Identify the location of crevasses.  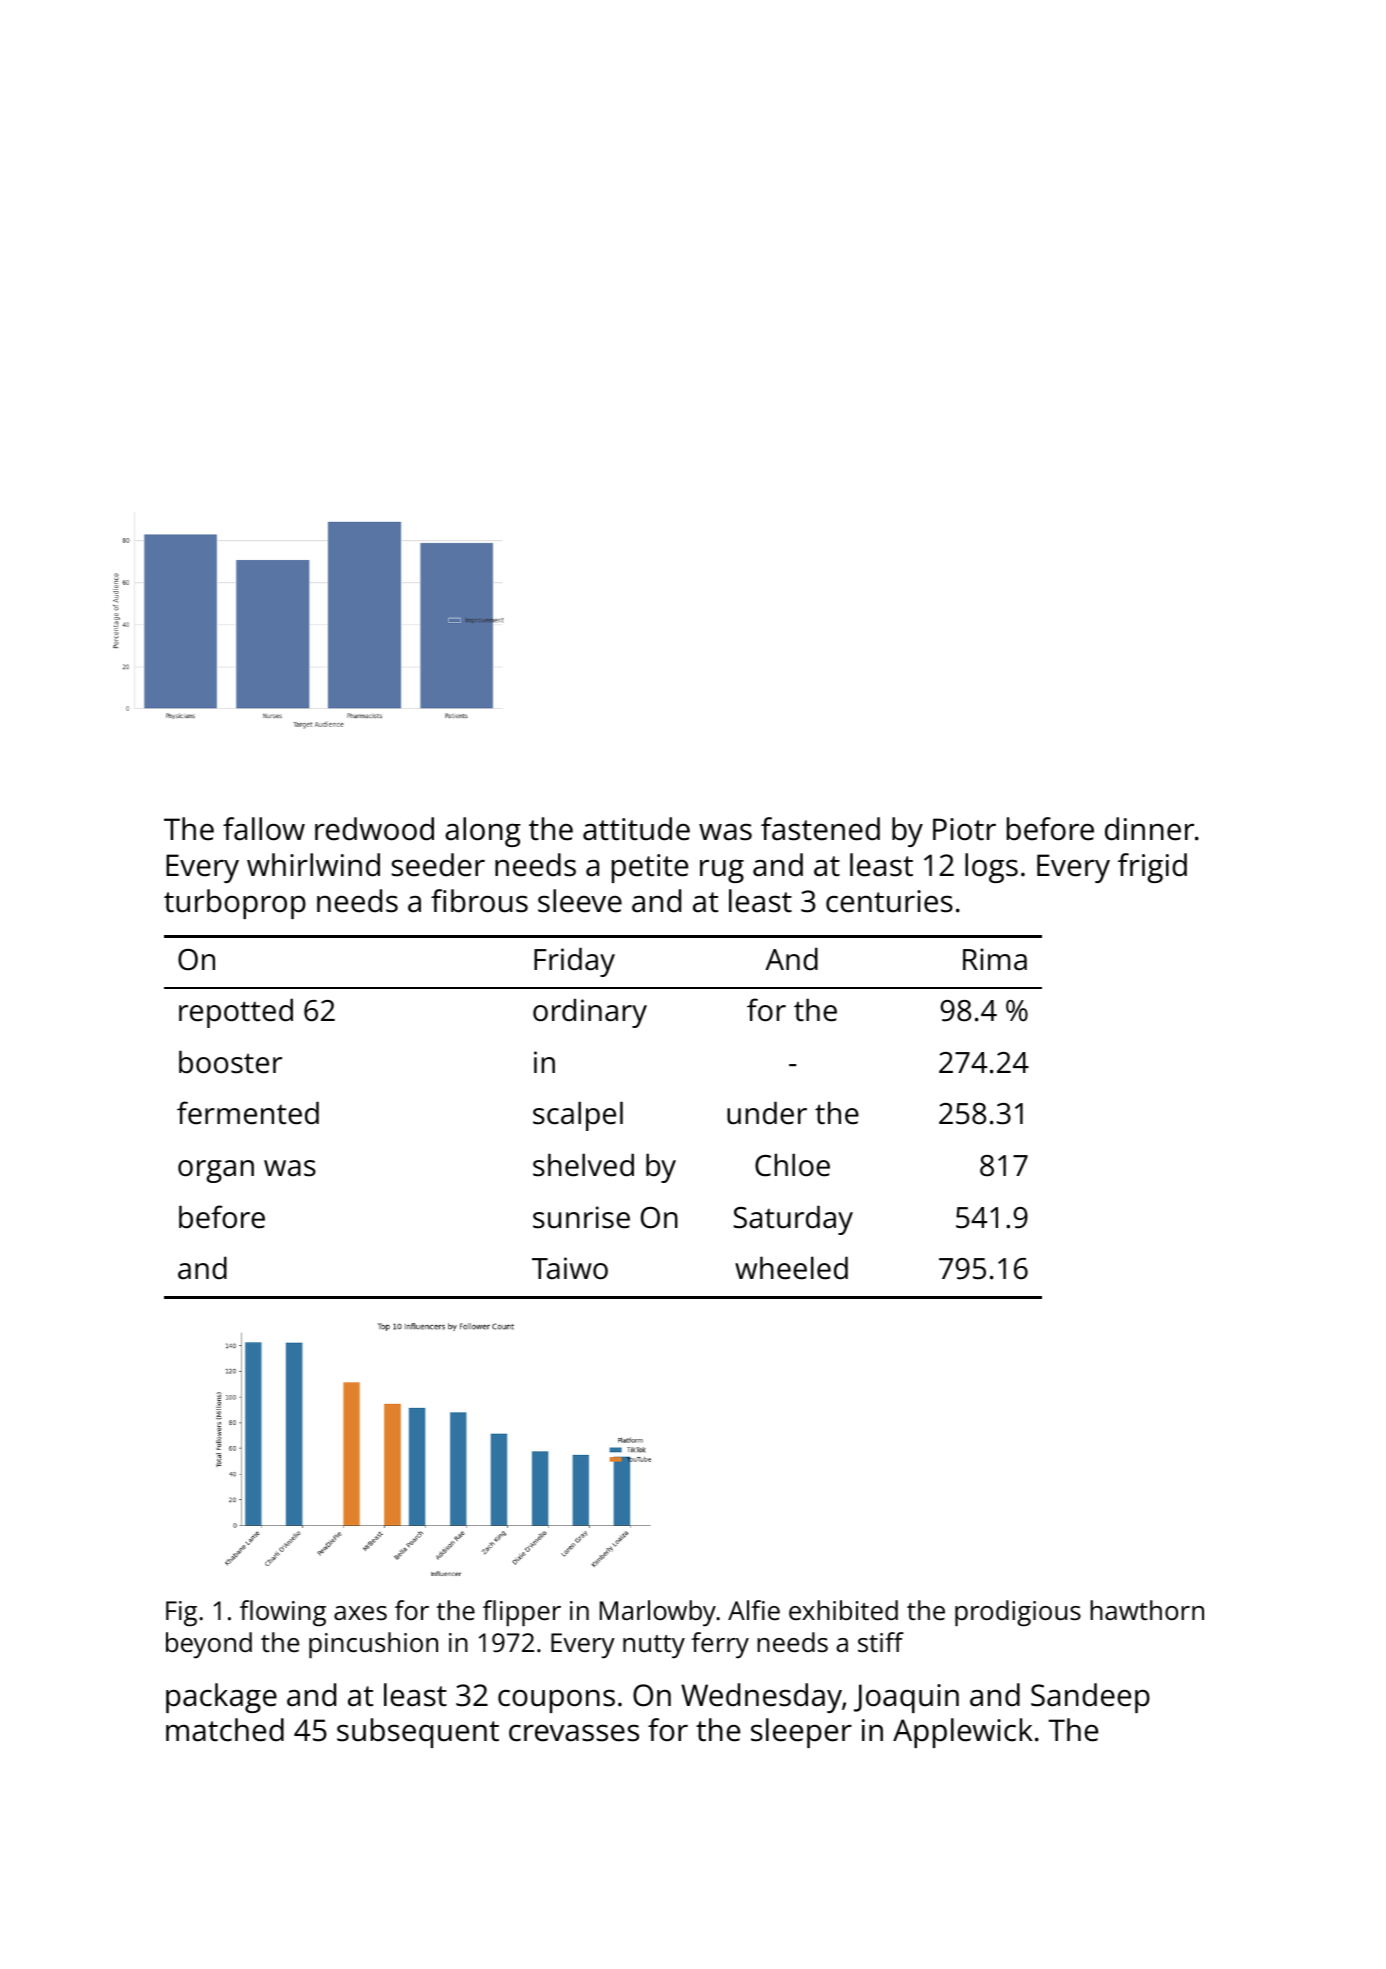
(574, 1733).
